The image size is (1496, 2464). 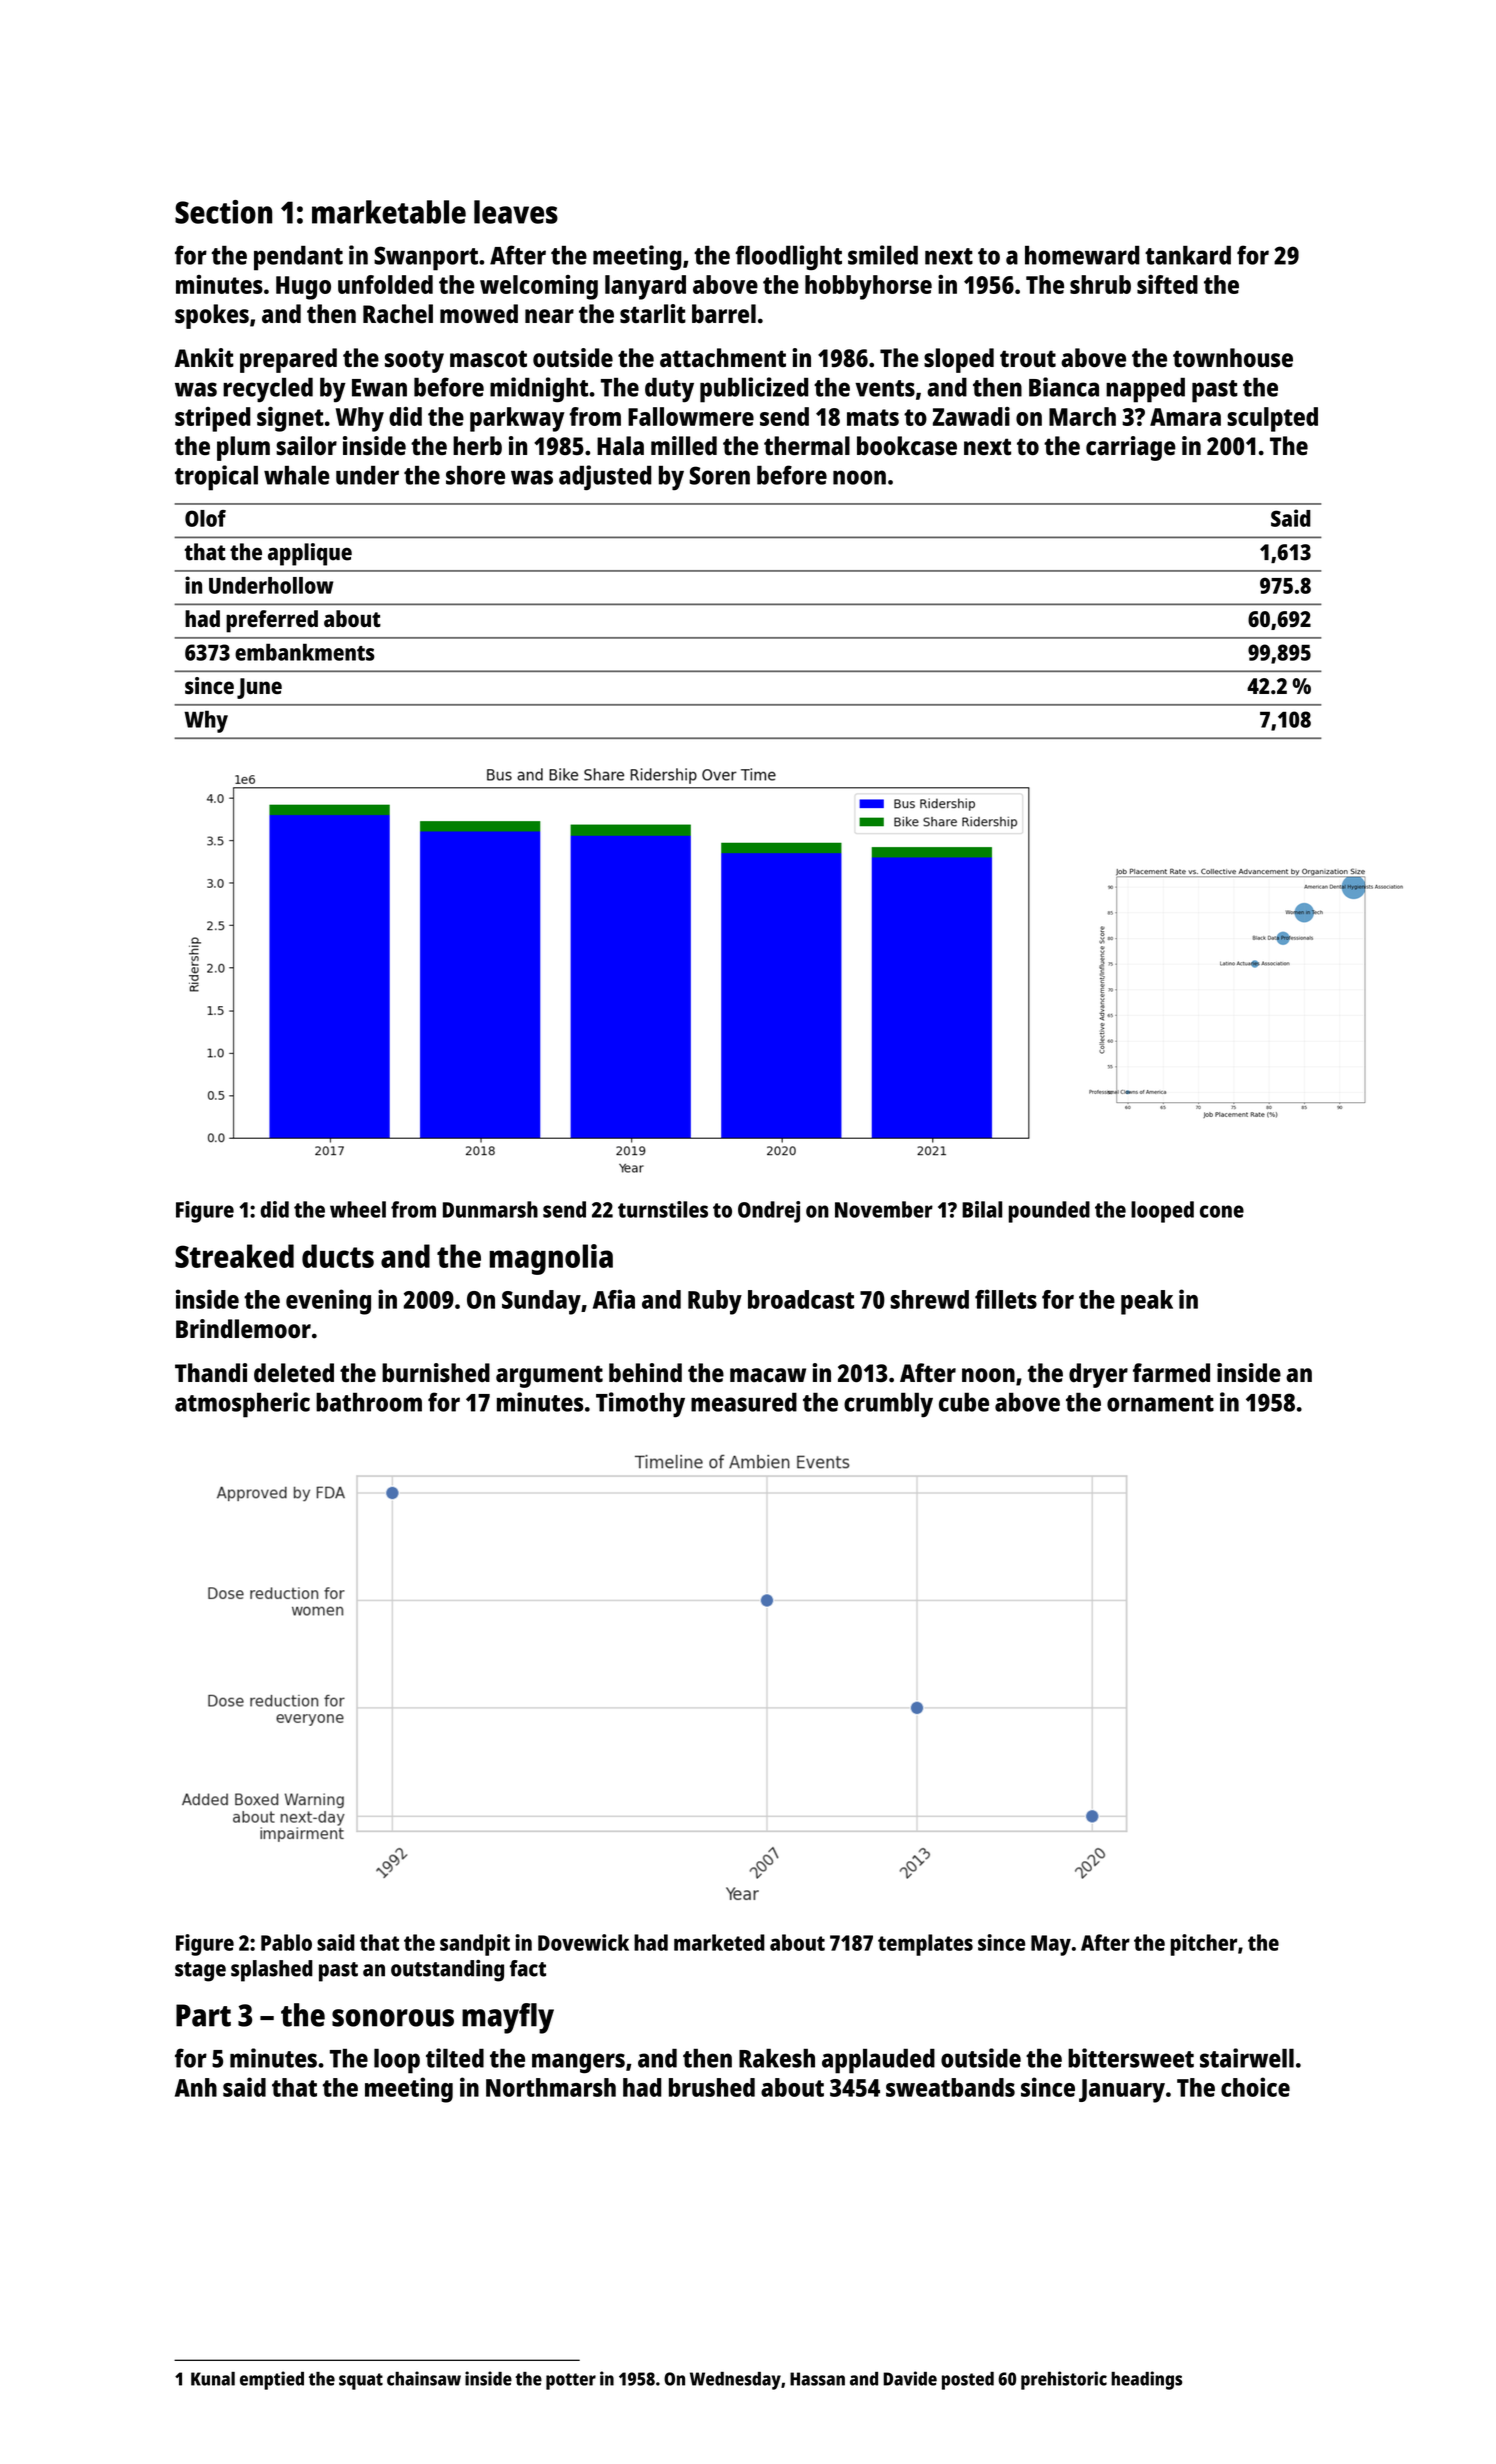 I want to click on tropical, so click(x=216, y=478).
